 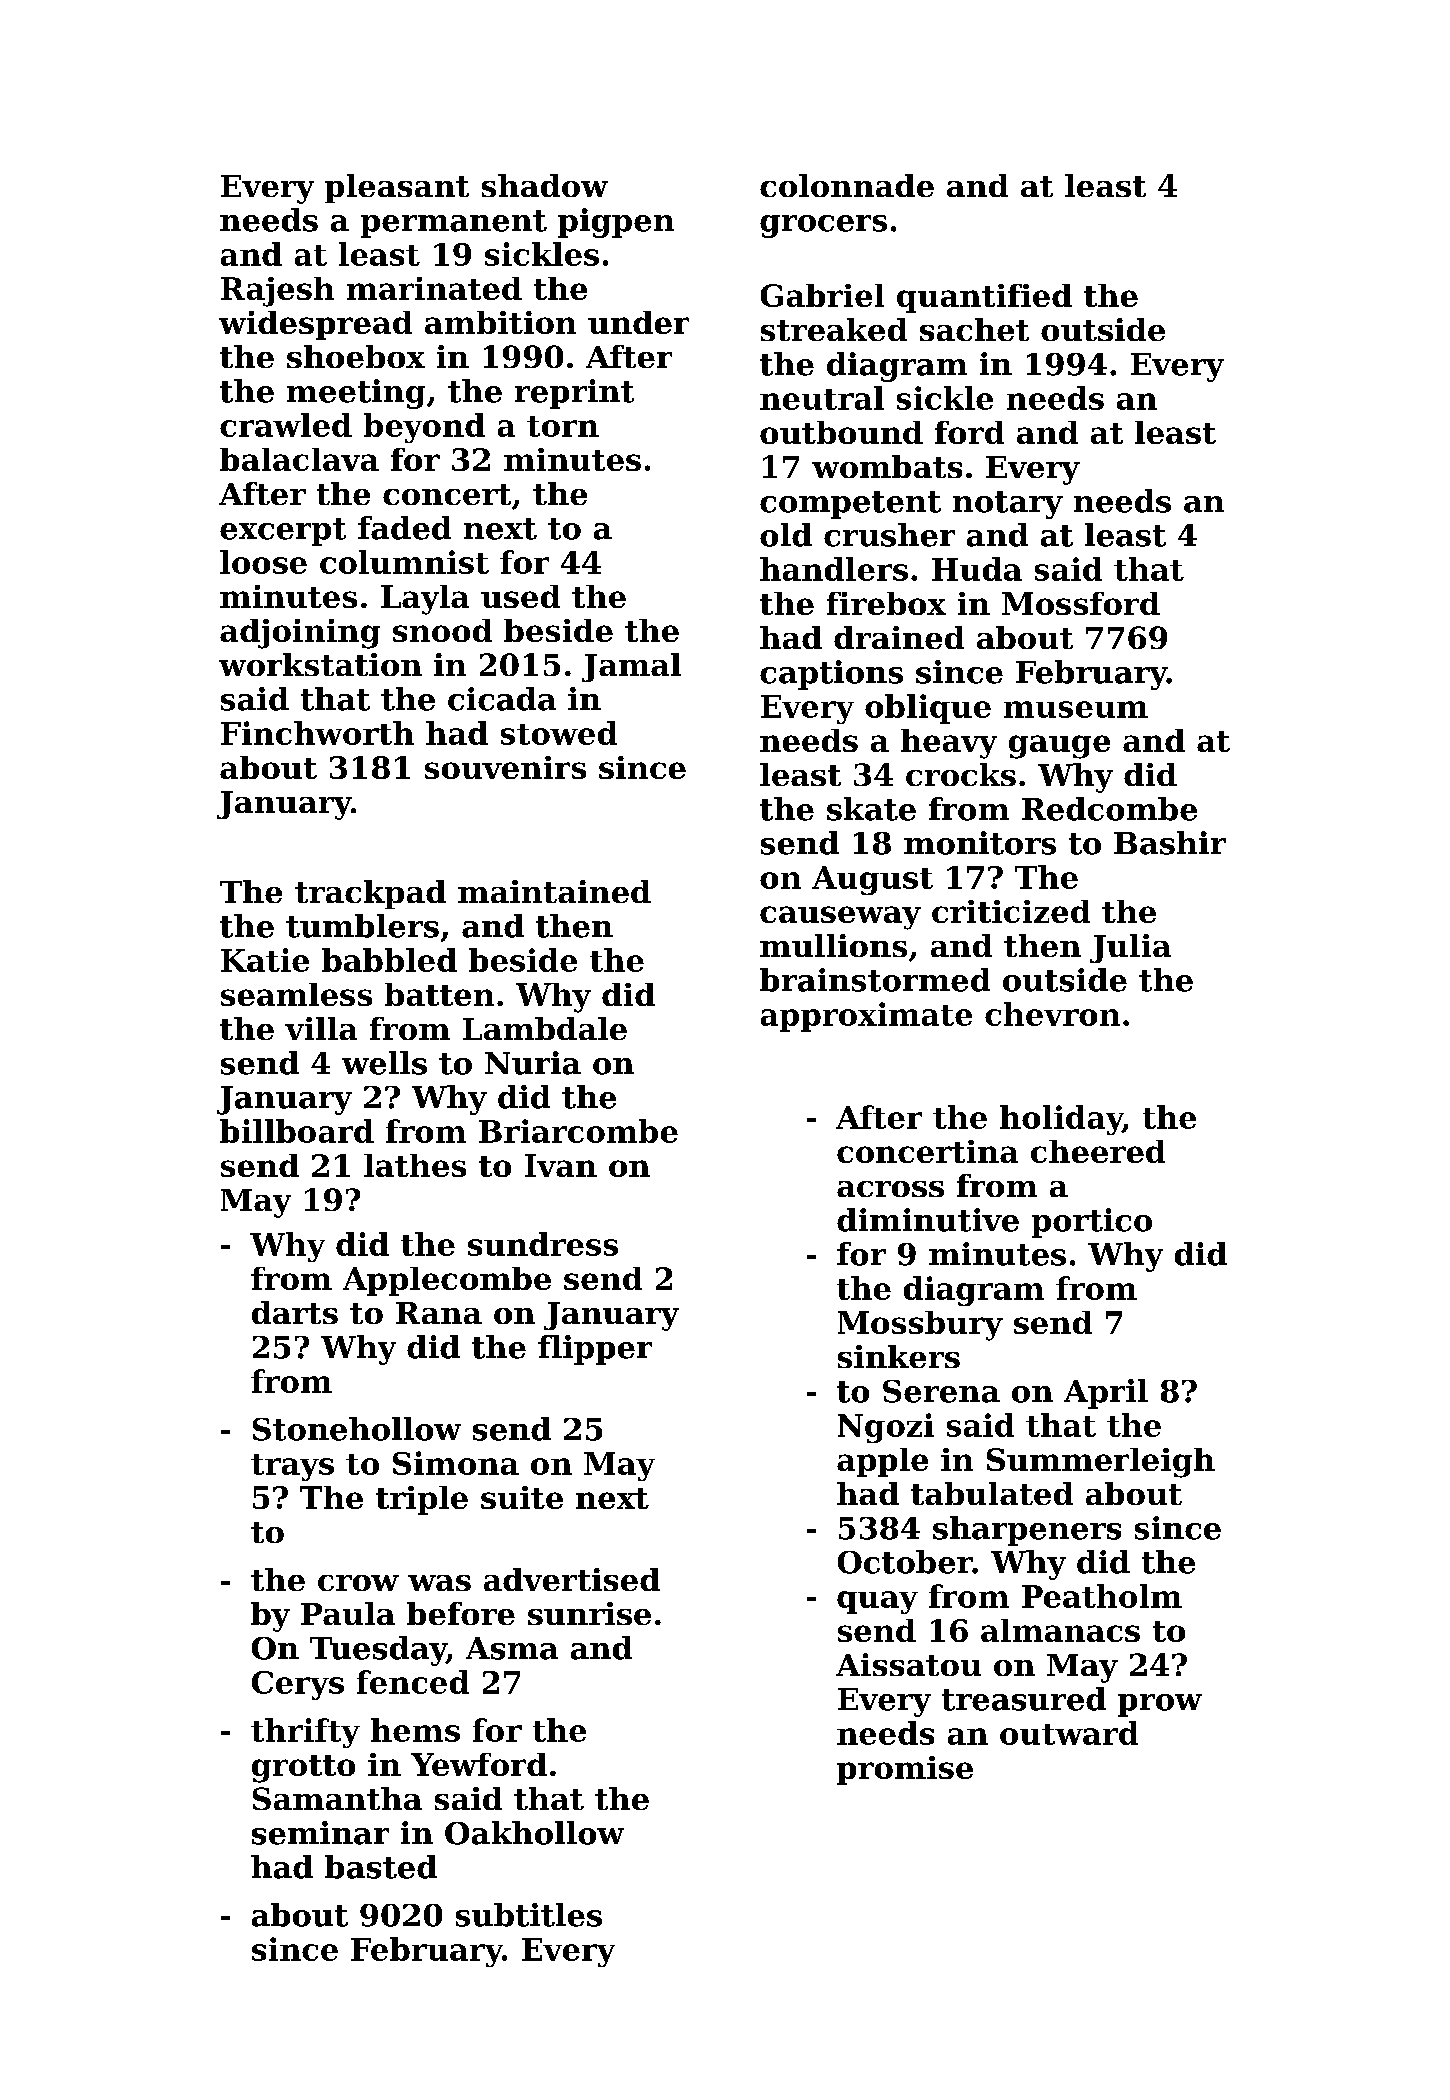 What do you see at coordinates (1027, 1531) in the screenshot?
I see `sharpeners` at bounding box center [1027, 1531].
